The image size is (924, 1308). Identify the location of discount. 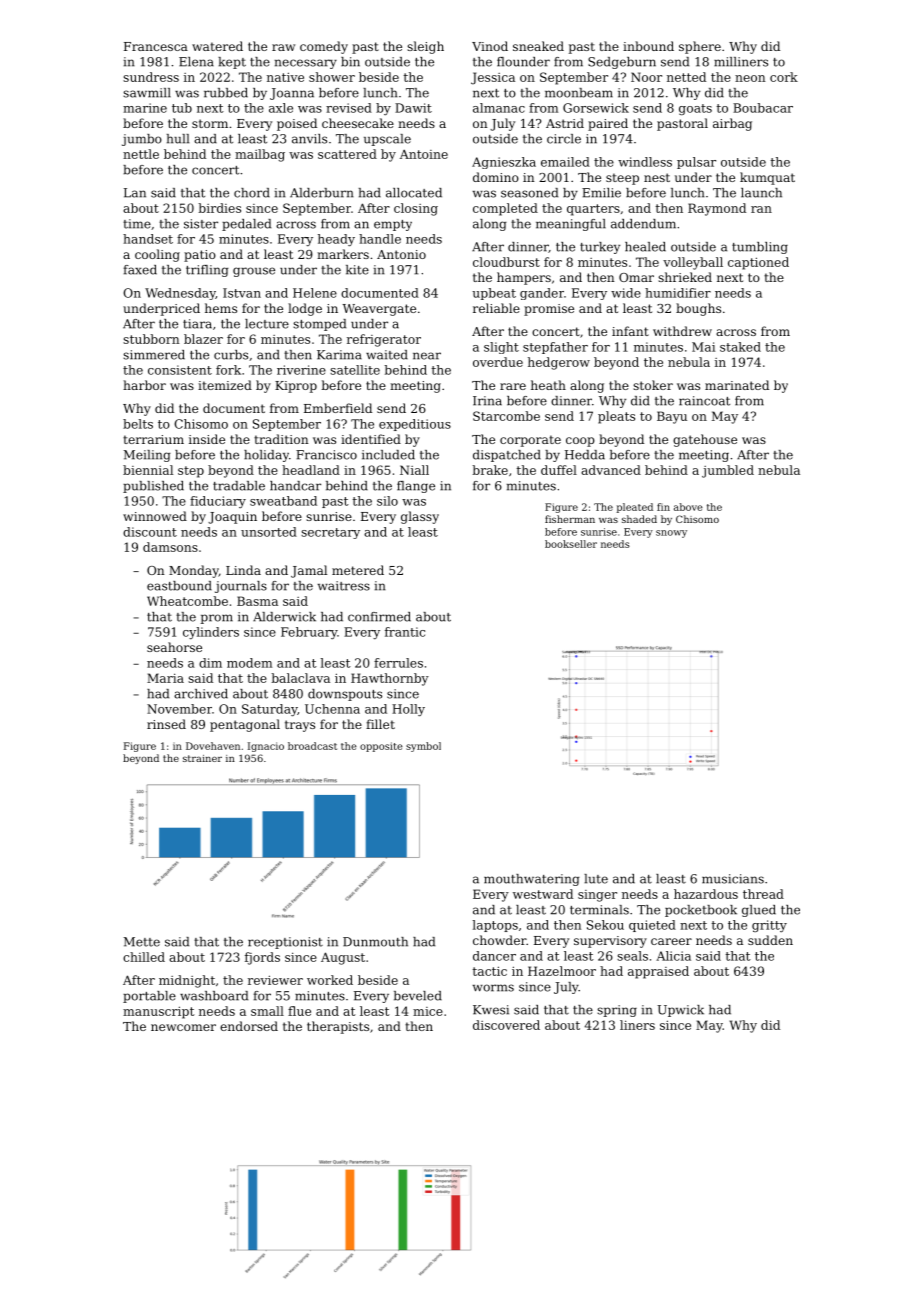
(150, 532).
